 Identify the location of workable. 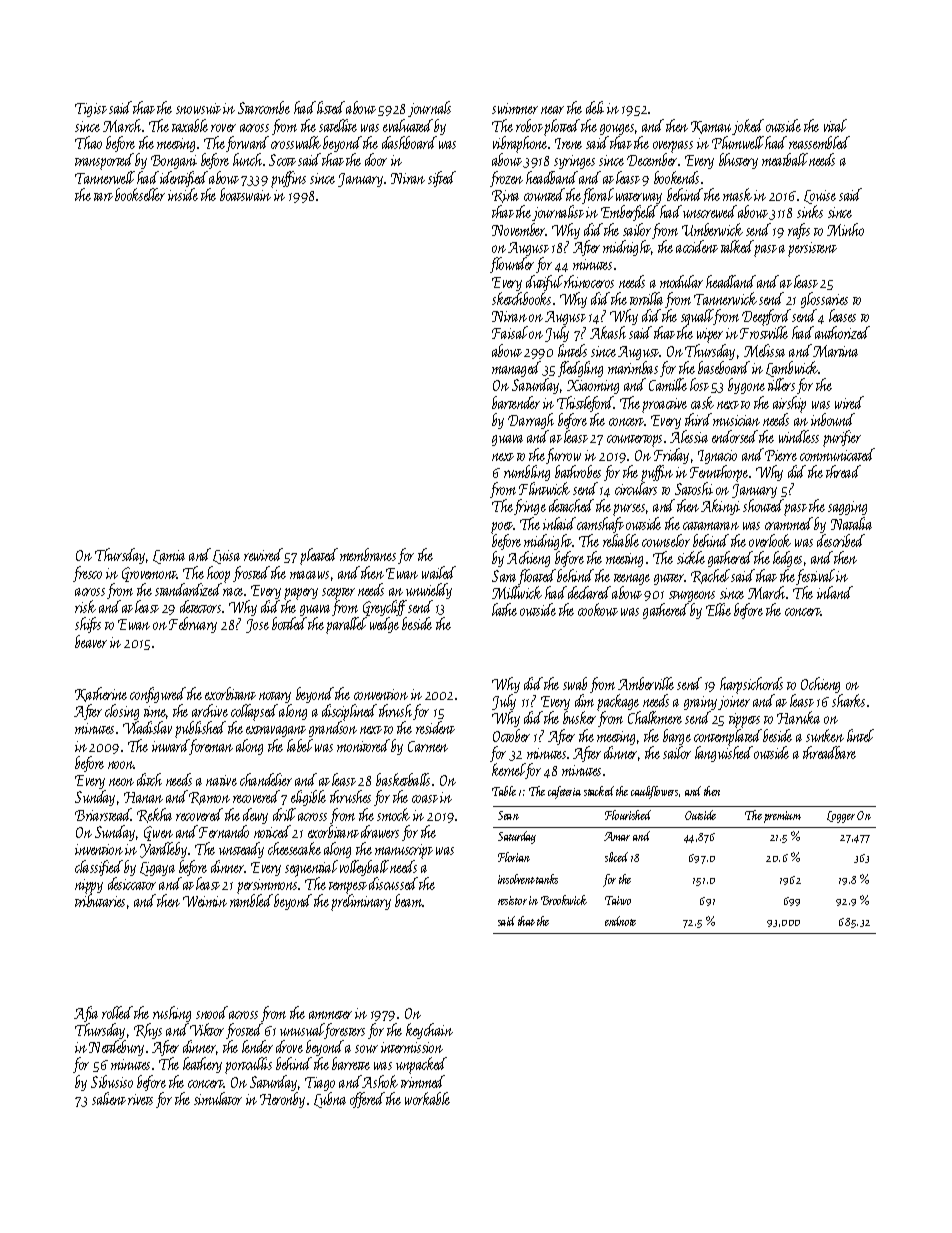
(427, 1098).
